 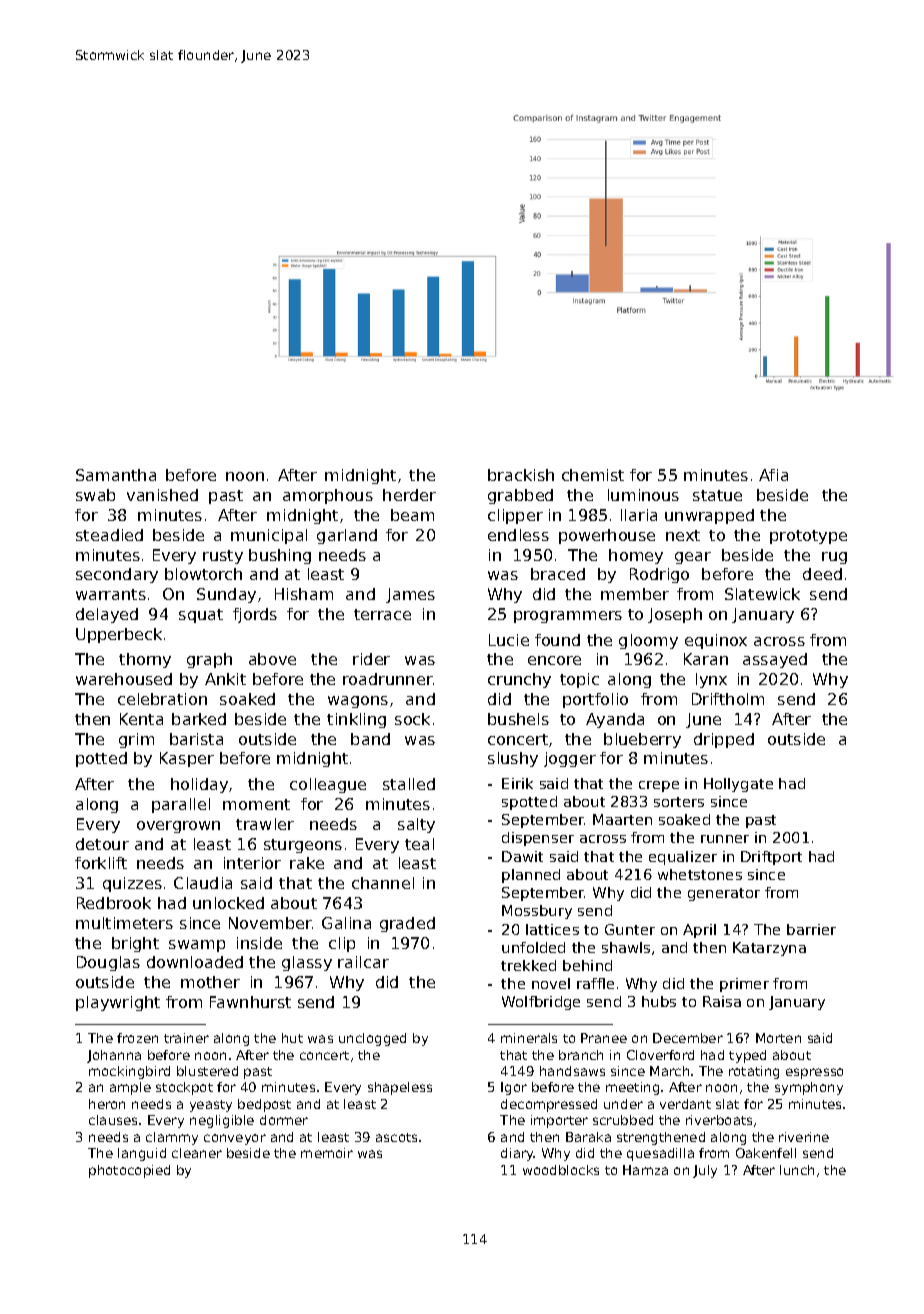 I want to click on sock, so click(x=412, y=719).
